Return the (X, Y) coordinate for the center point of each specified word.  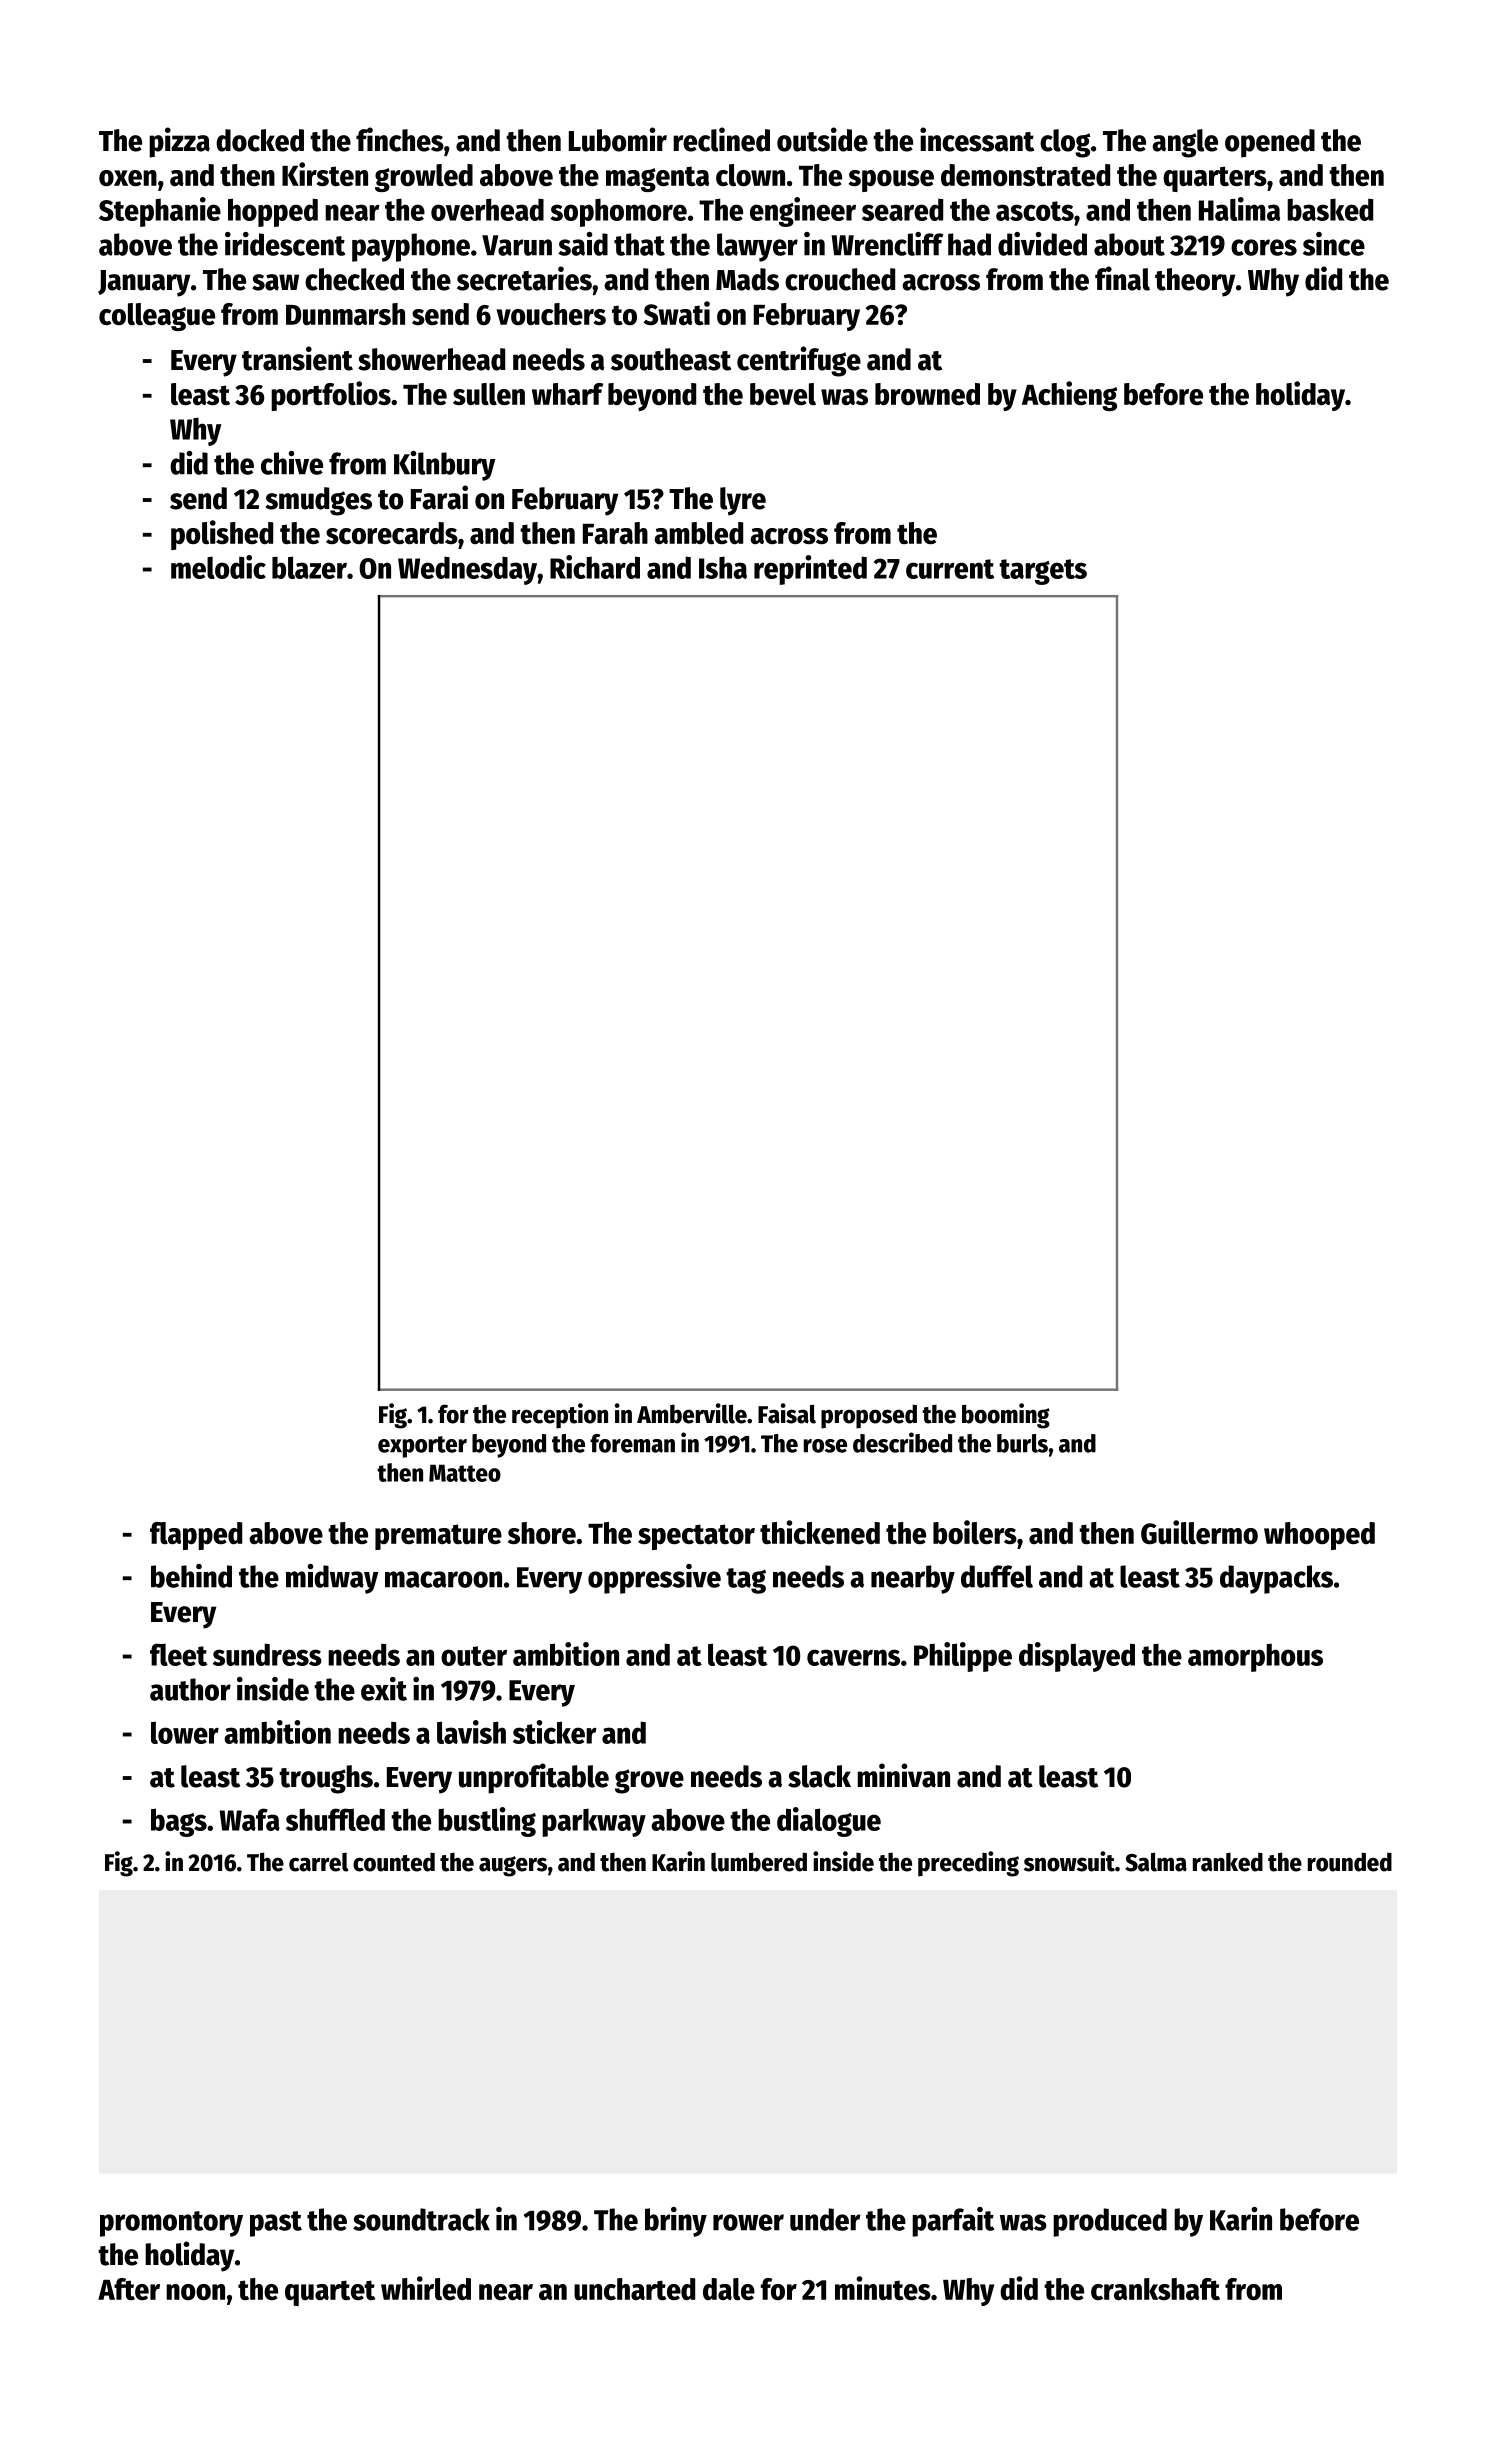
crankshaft (1155, 2289)
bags (179, 1822)
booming (1006, 1416)
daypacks (1276, 1579)
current (950, 569)
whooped (1319, 1536)
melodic (218, 567)
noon (195, 2292)
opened (1270, 143)
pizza (179, 142)
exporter (422, 1447)
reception (560, 1416)
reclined (721, 139)
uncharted (634, 2289)
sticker (555, 1732)
